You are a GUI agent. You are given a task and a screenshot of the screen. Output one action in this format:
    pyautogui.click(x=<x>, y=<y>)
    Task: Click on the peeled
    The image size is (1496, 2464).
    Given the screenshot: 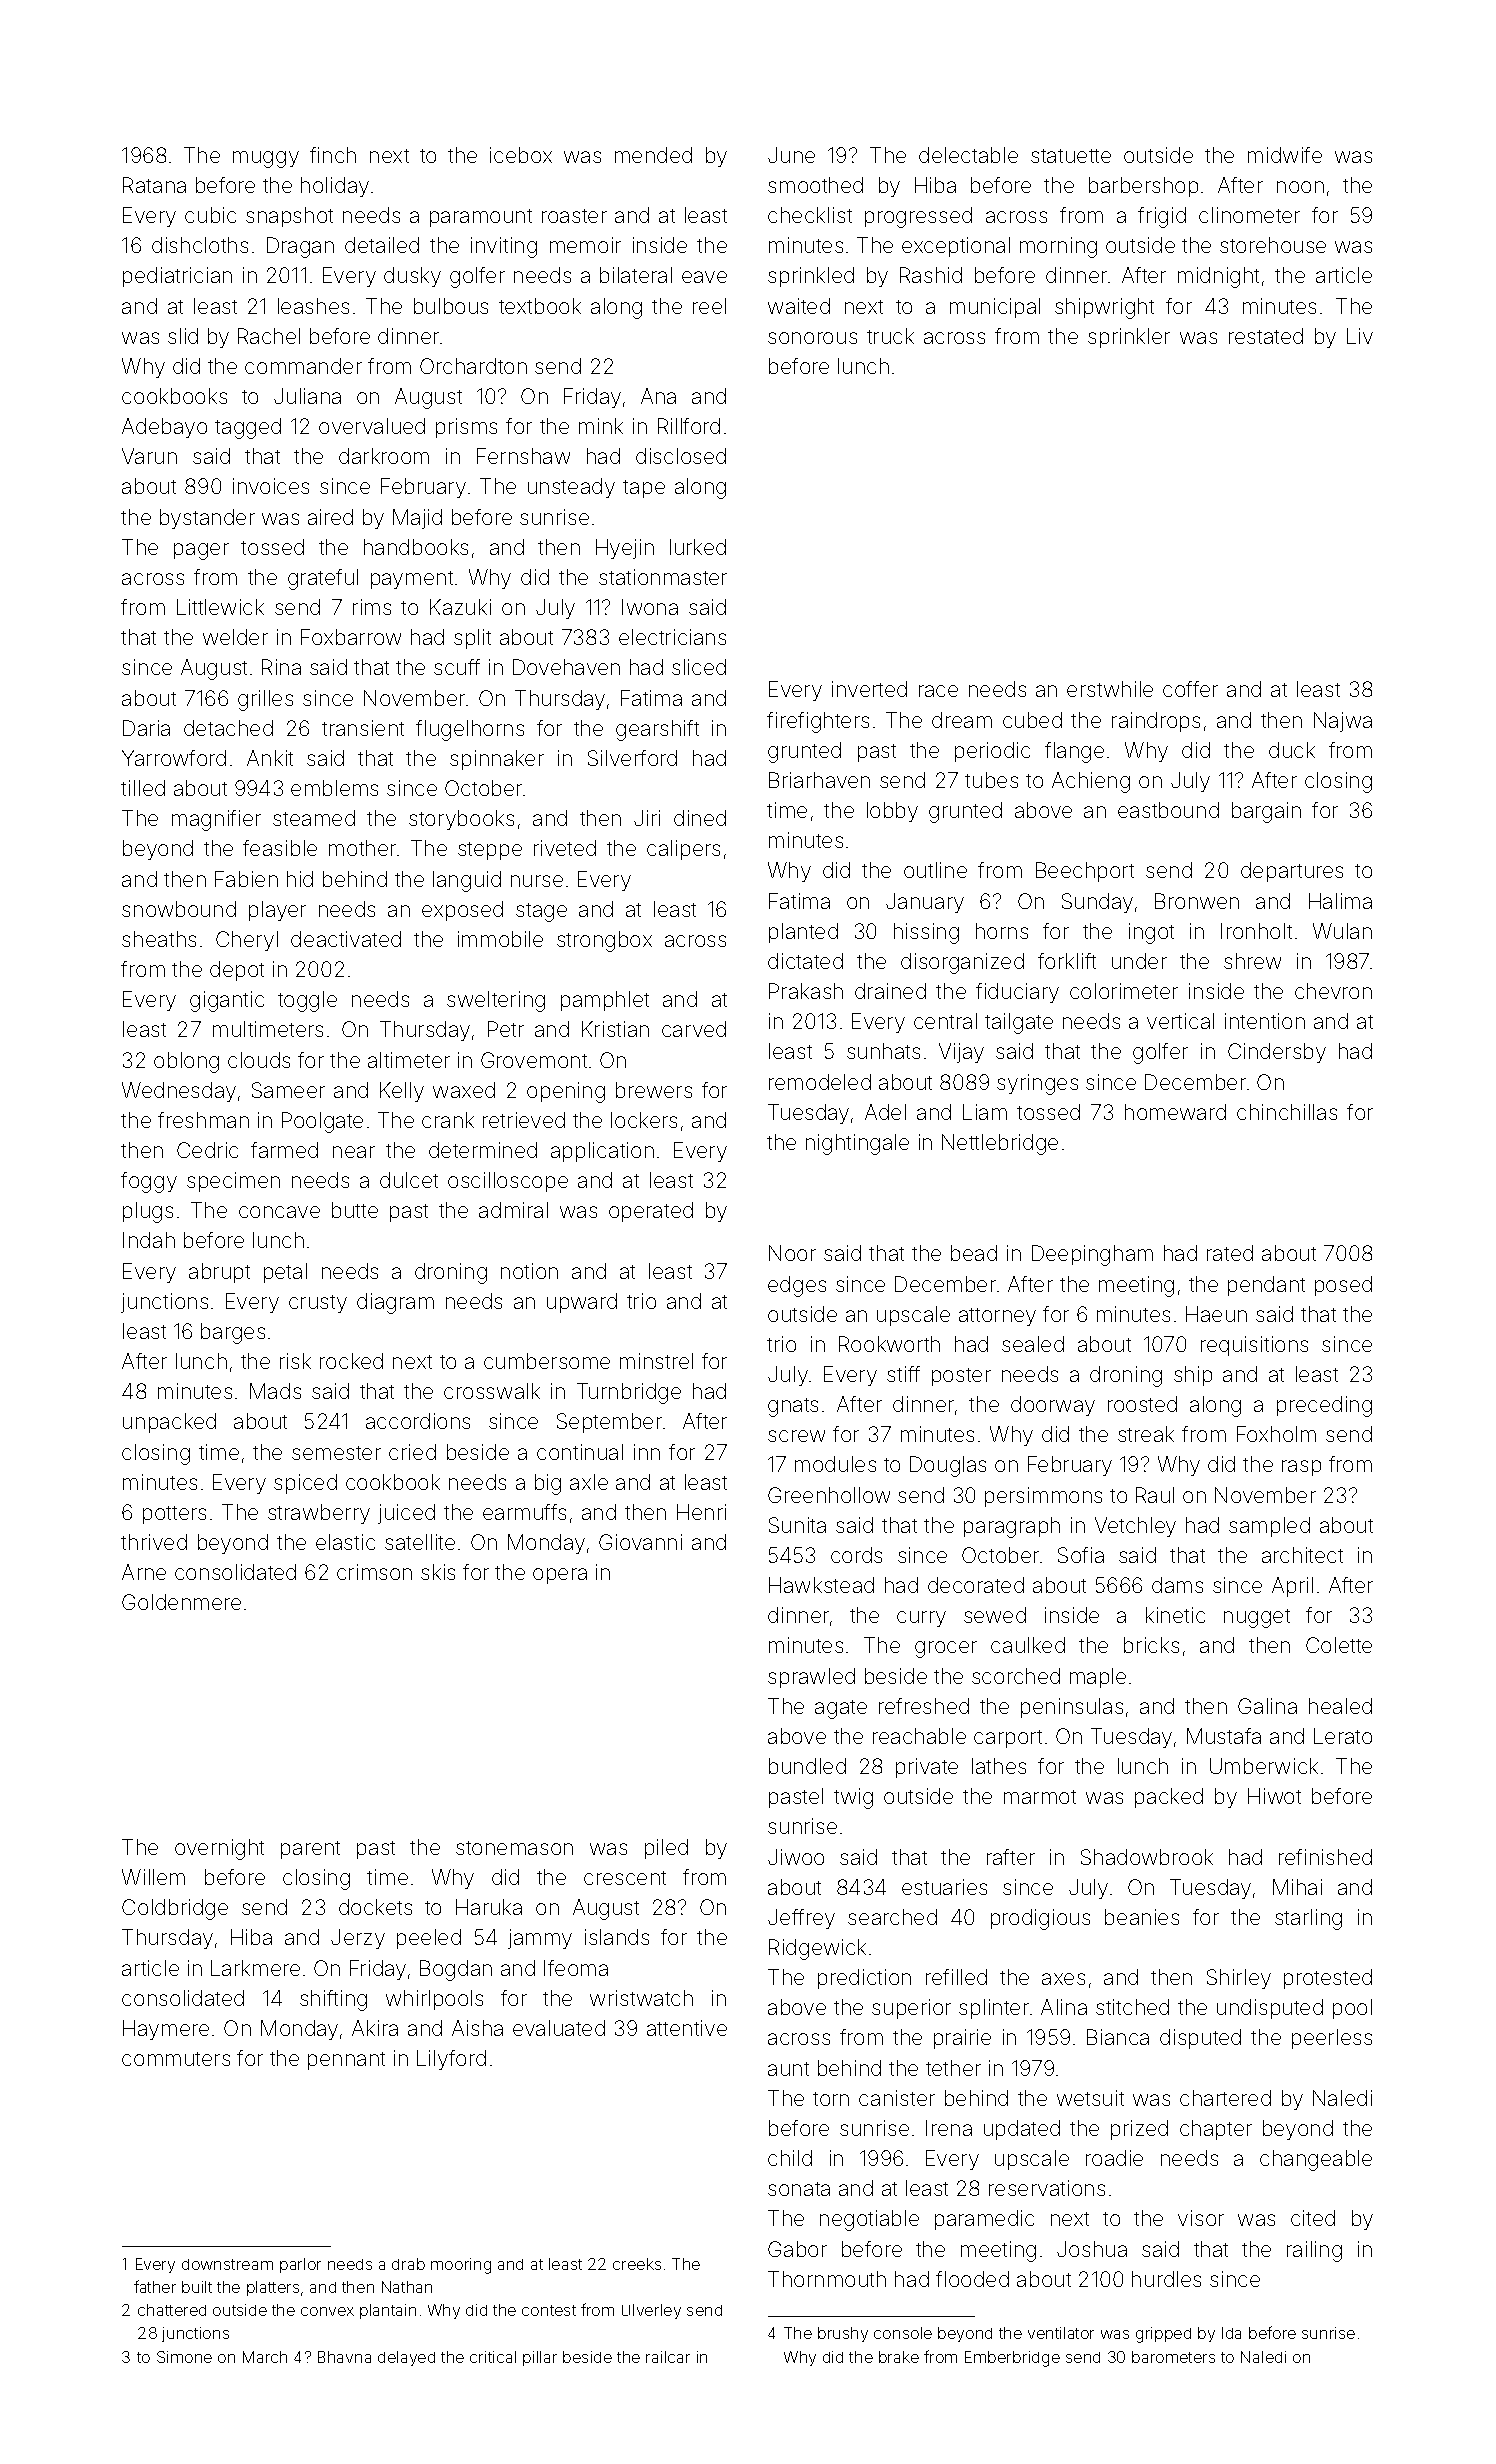 What is the action you would take?
    pyautogui.click(x=429, y=1939)
